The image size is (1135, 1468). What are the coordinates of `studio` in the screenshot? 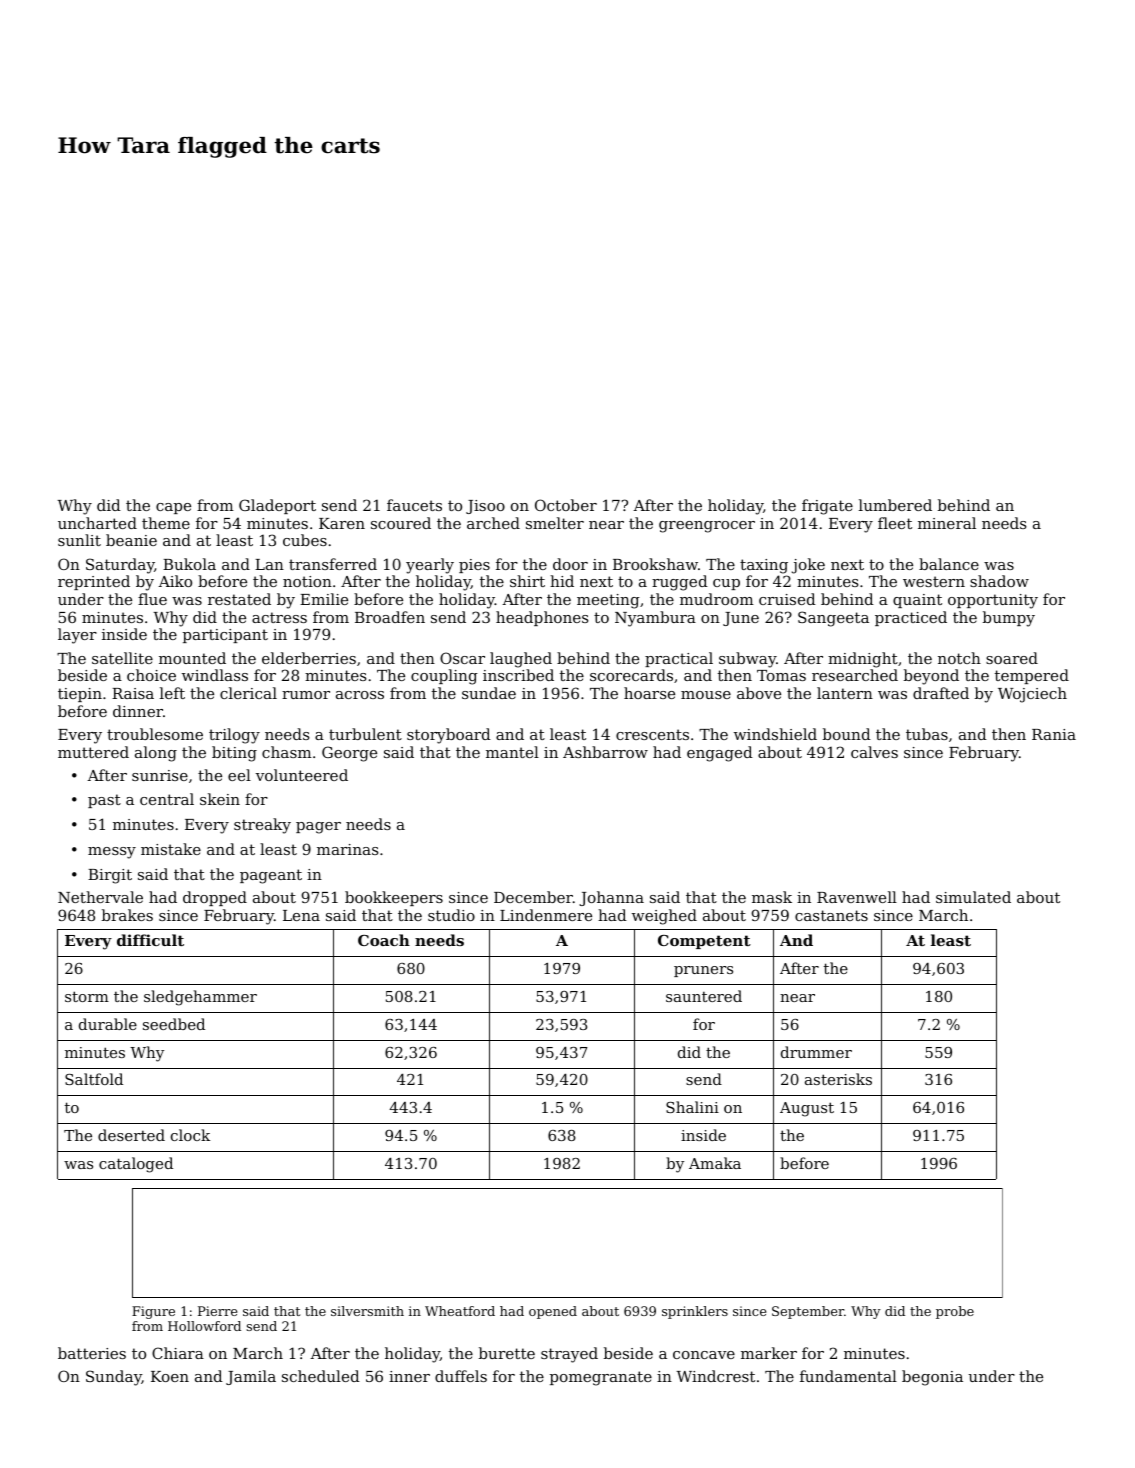 It's located at (451, 915).
